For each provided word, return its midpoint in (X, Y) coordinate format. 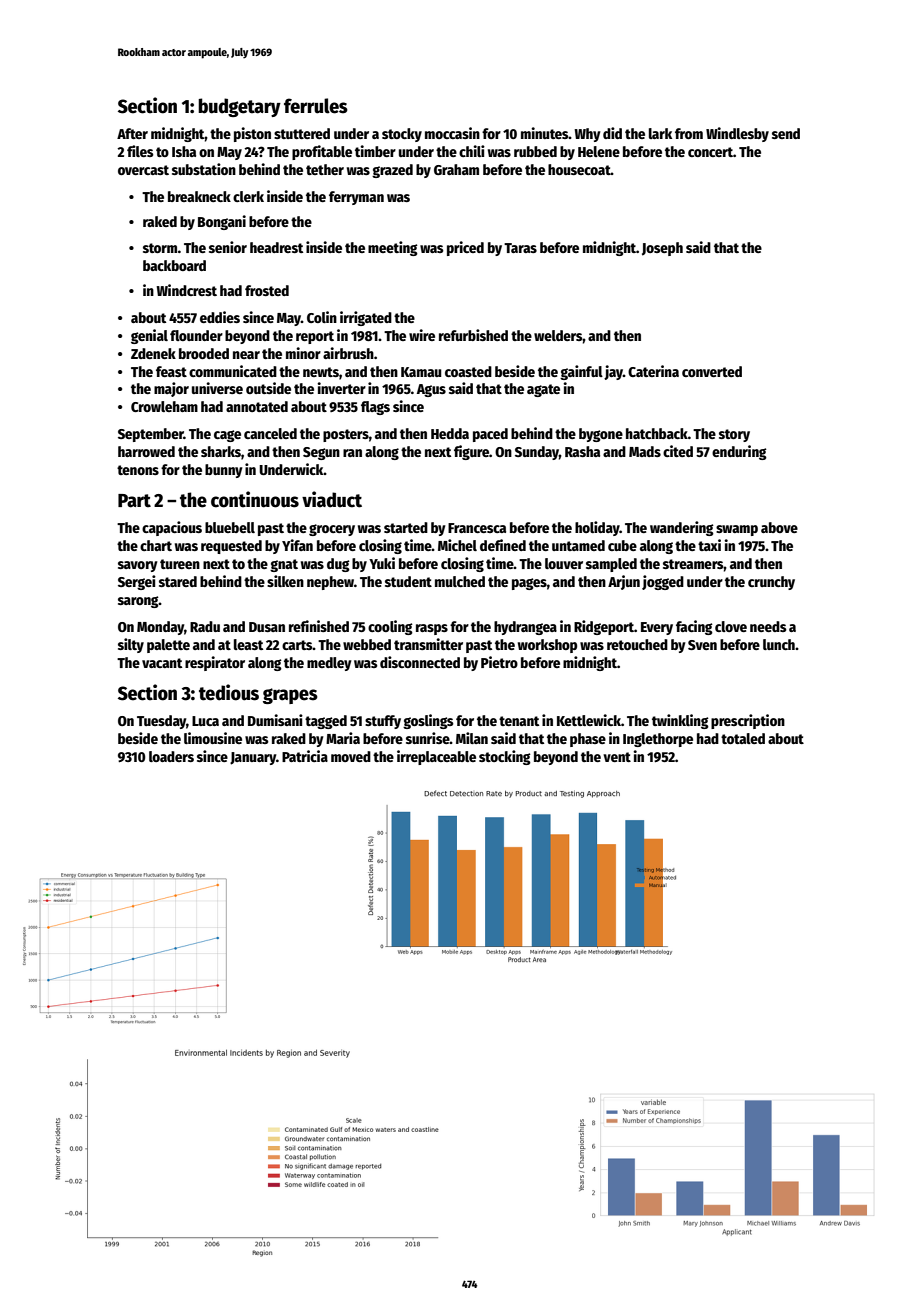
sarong (138, 602)
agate (543, 390)
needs (768, 626)
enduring (739, 452)
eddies (220, 317)
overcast (143, 170)
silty (131, 645)
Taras (520, 248)
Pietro (499, 662)
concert (710, 152)
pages (529, 584)
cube (622, 545)
